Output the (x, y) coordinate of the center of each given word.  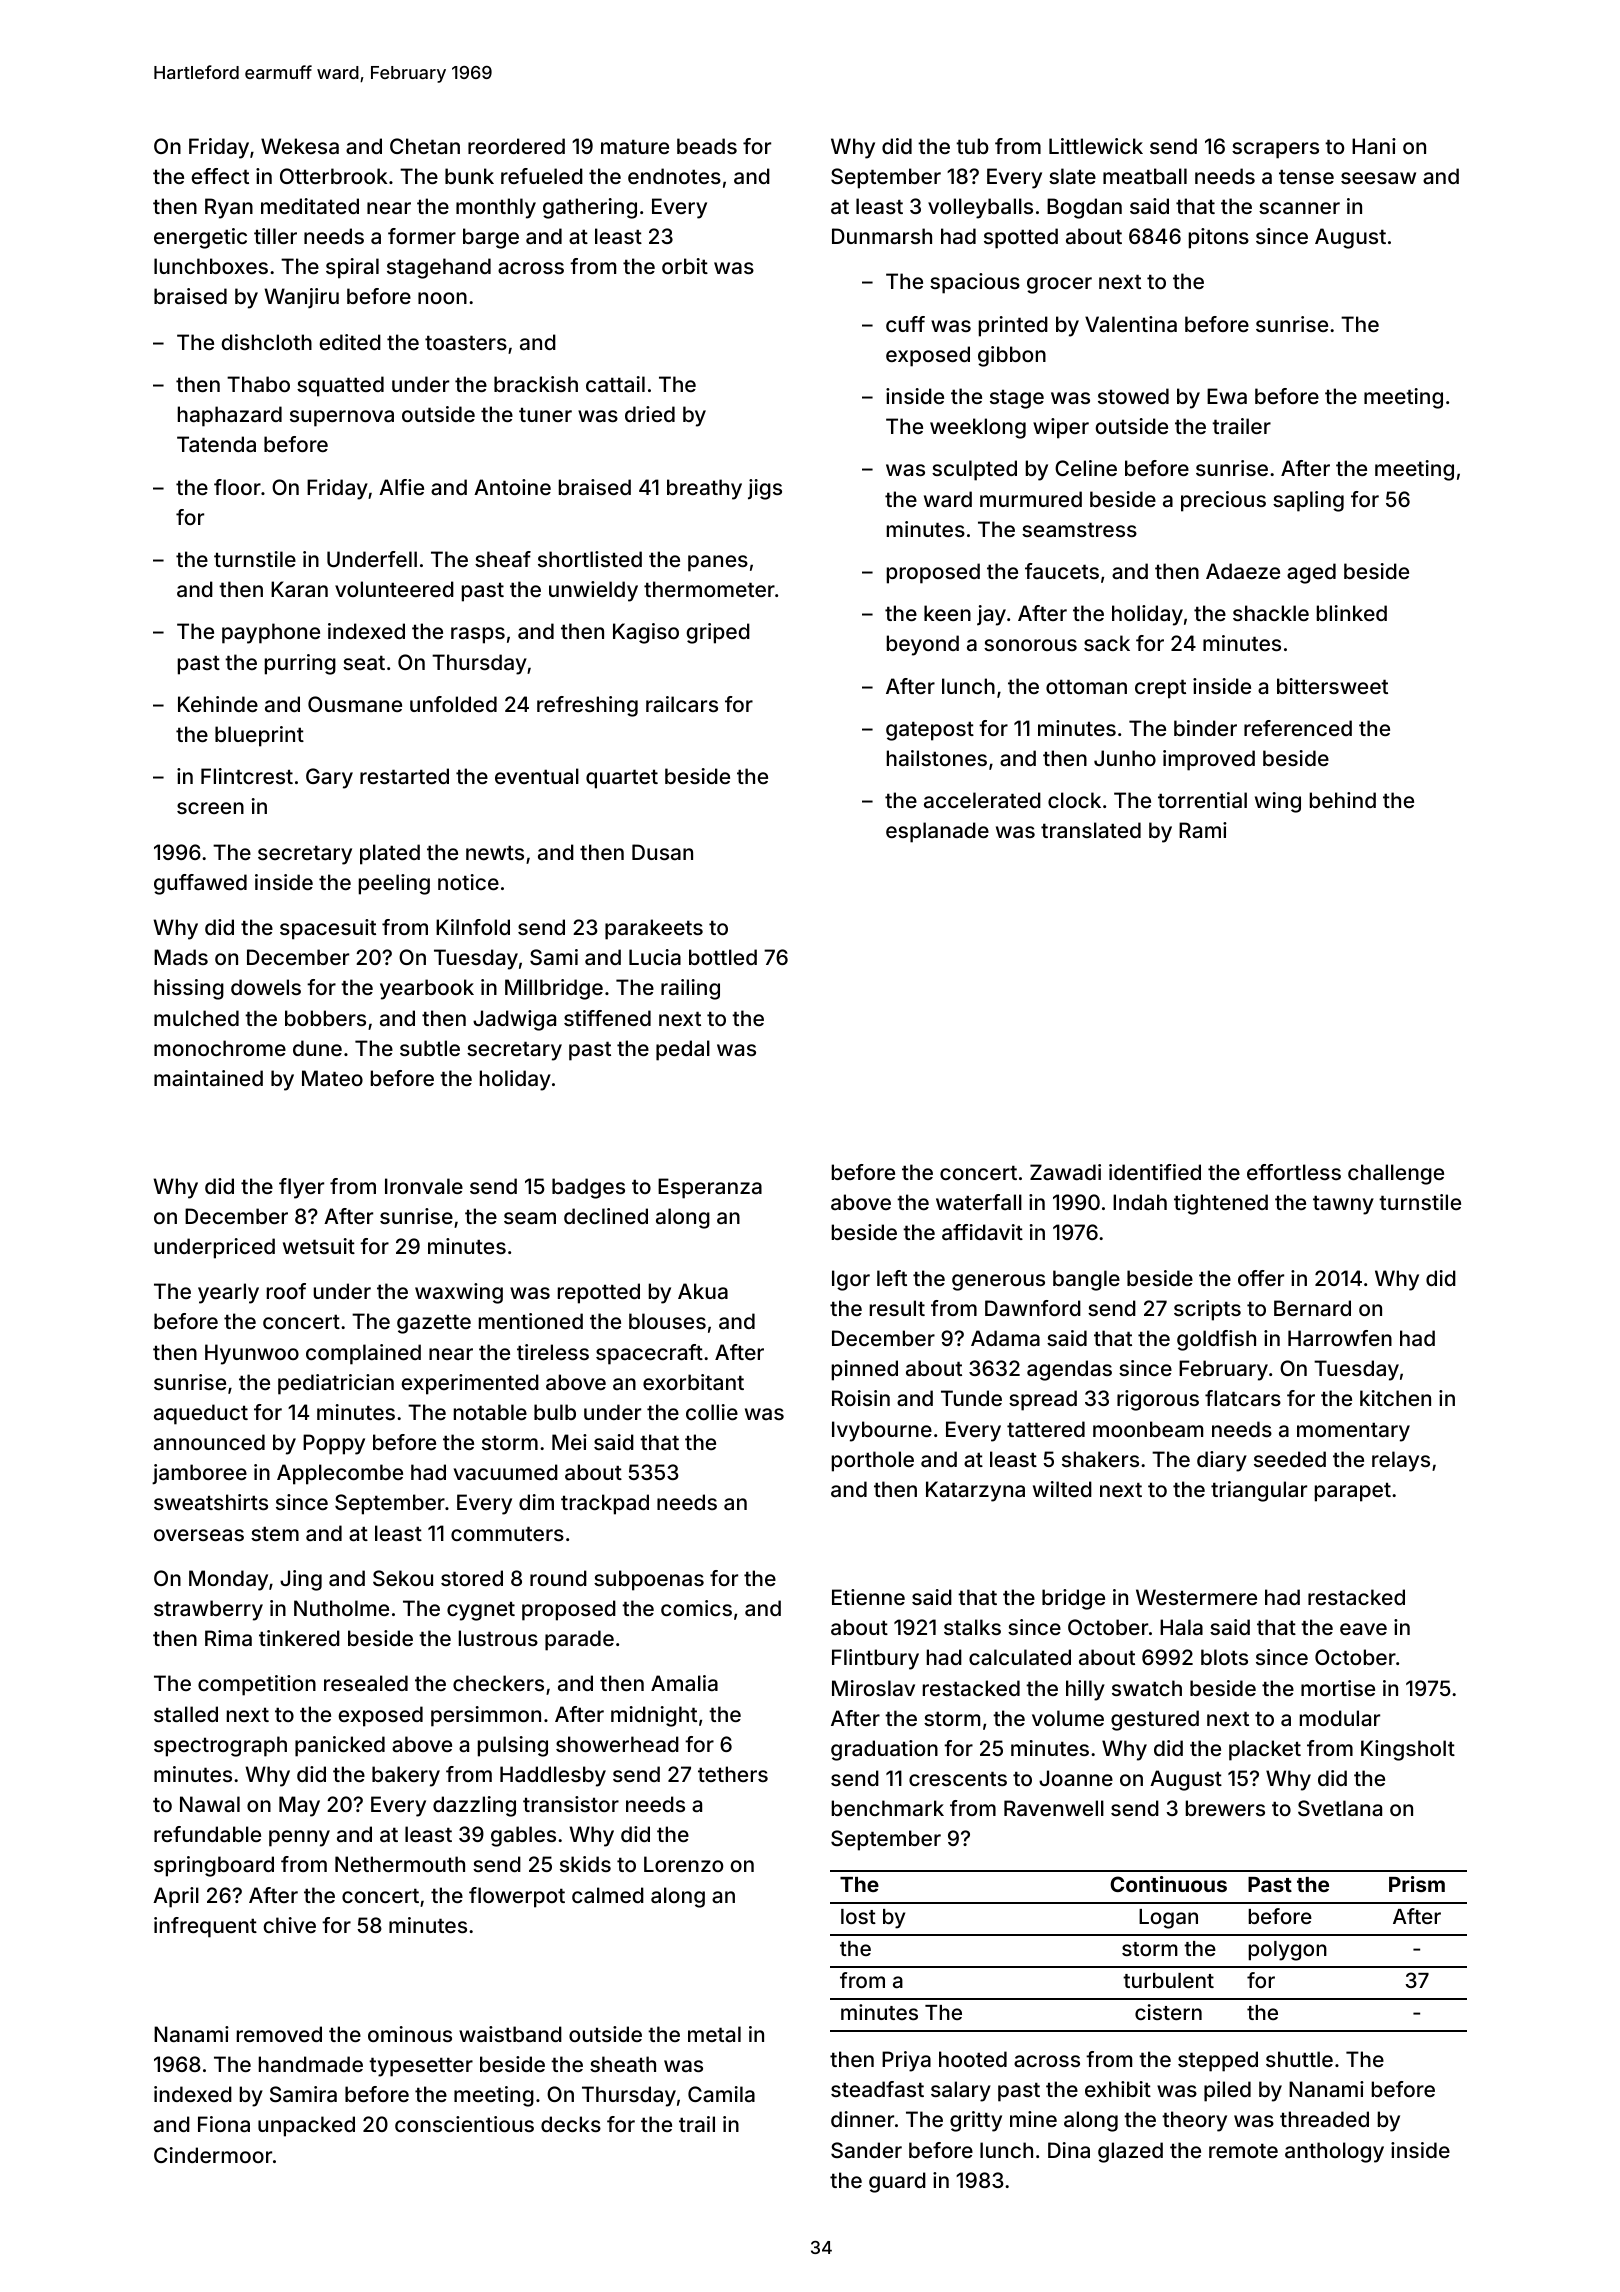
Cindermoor (213, 2155)
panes (718, 563)
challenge (1396, 1174)
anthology (1334, 2152)
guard (897, 2182)
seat (364, 662)
